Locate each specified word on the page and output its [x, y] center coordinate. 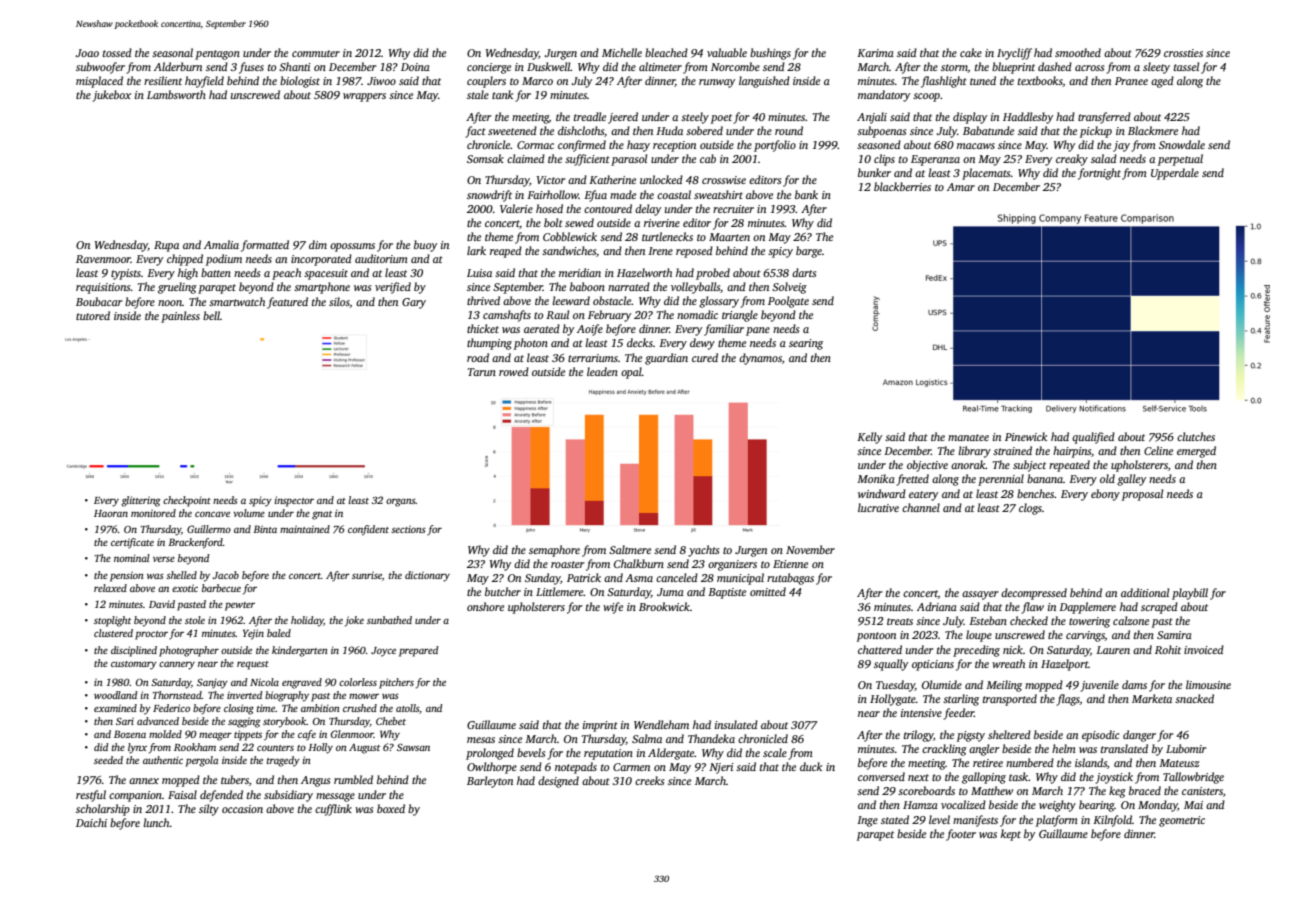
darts [804, 272]
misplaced [99, 82]
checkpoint [187, 501]
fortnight [1099, 174]
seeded [108, 760]
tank [502, 94]
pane [758, 331]
